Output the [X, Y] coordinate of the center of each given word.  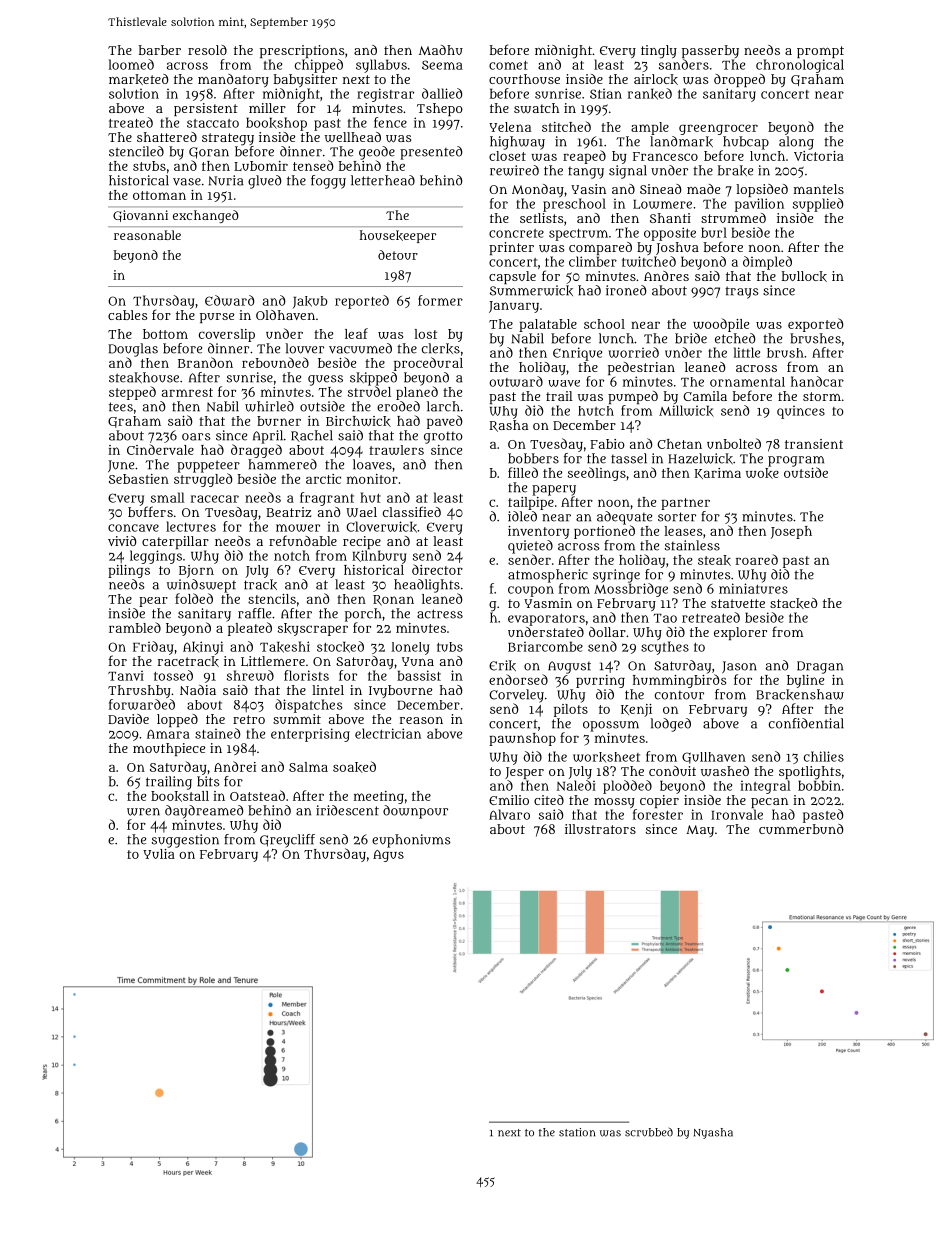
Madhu [441, 50]
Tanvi [126, 676]
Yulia [159, 854]
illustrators [600, 829]
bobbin [819, 785]
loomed [131, 64]
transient [814, 444]
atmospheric [548, 576]
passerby [710, 51]
